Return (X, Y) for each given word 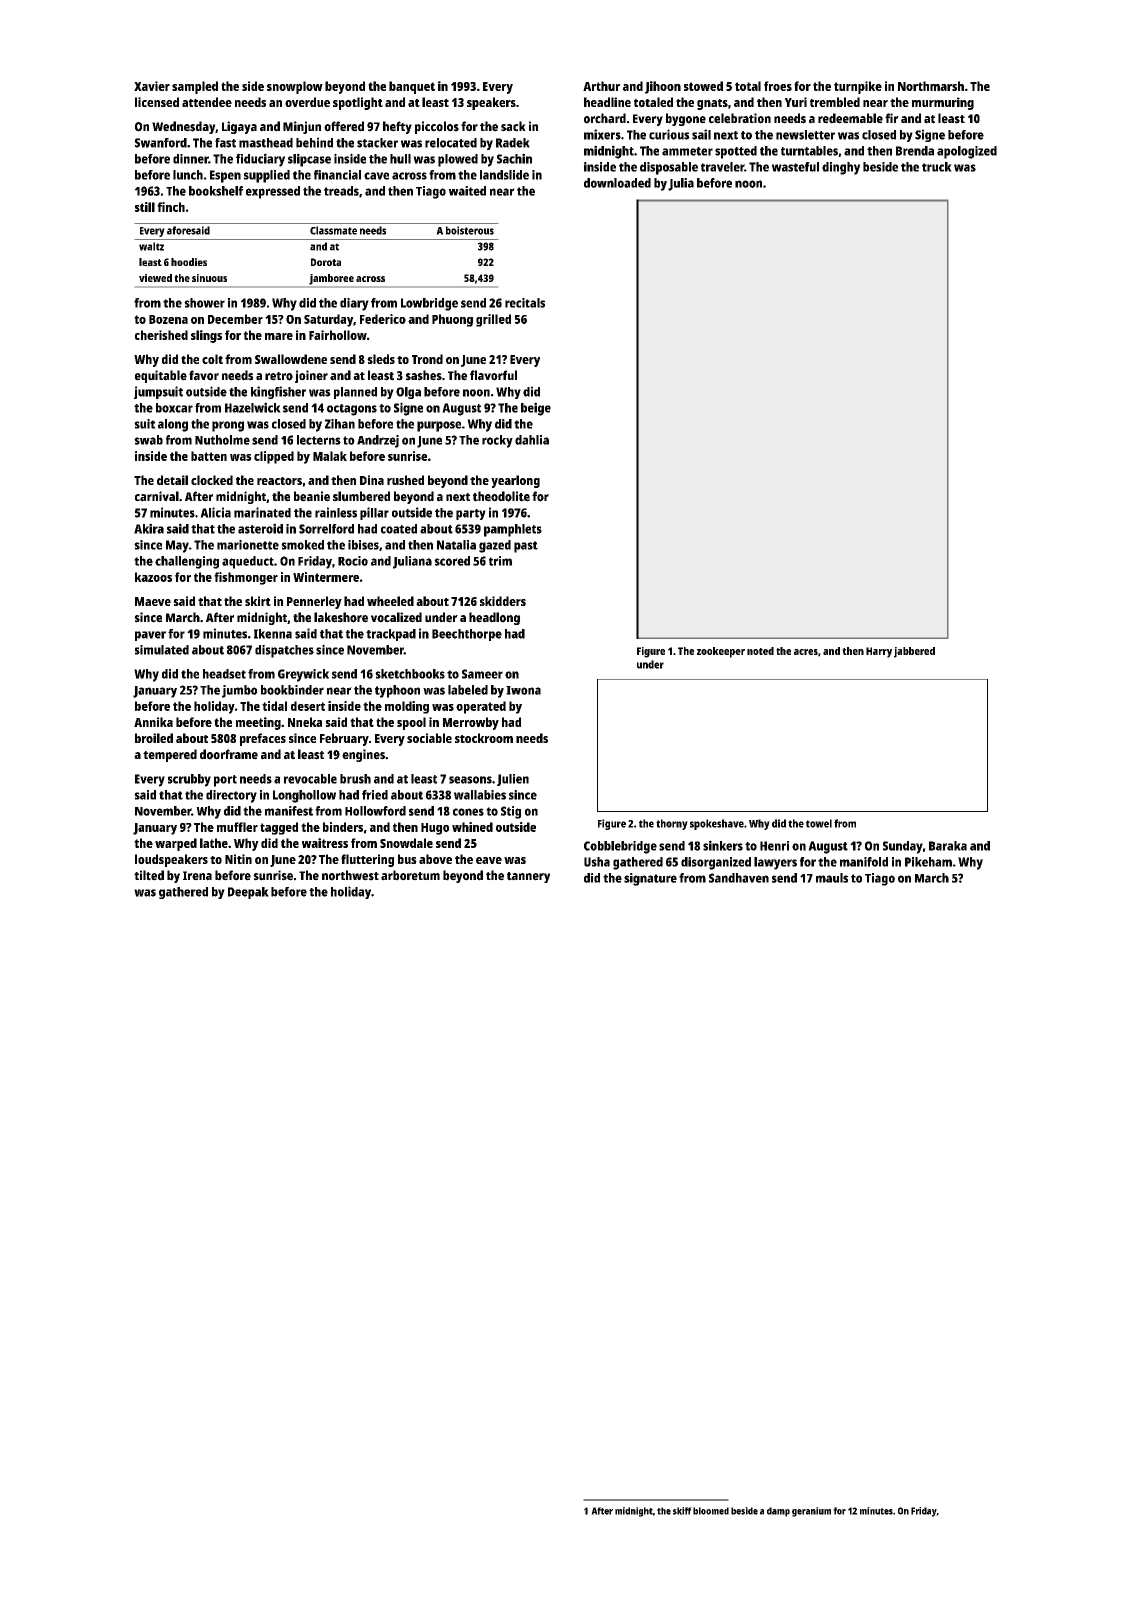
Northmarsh (931, 86)
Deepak (248, 893)
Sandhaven (739, 878)
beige (536, 409)
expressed (273, 192)
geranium (811, 1512)
